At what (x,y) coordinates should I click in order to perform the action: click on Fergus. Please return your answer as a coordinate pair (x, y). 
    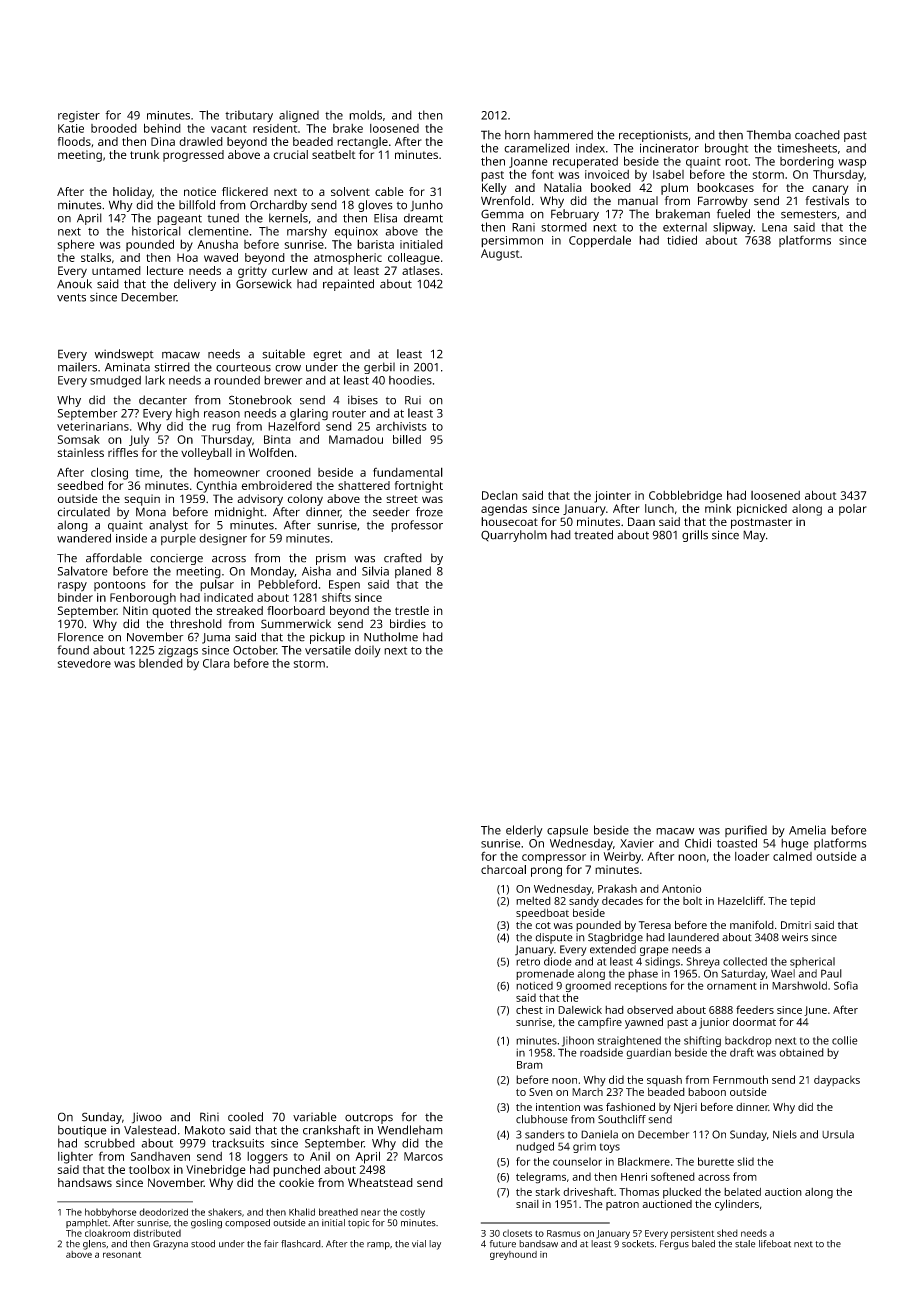
    Looking at the image, I should click on (674, 1245).
